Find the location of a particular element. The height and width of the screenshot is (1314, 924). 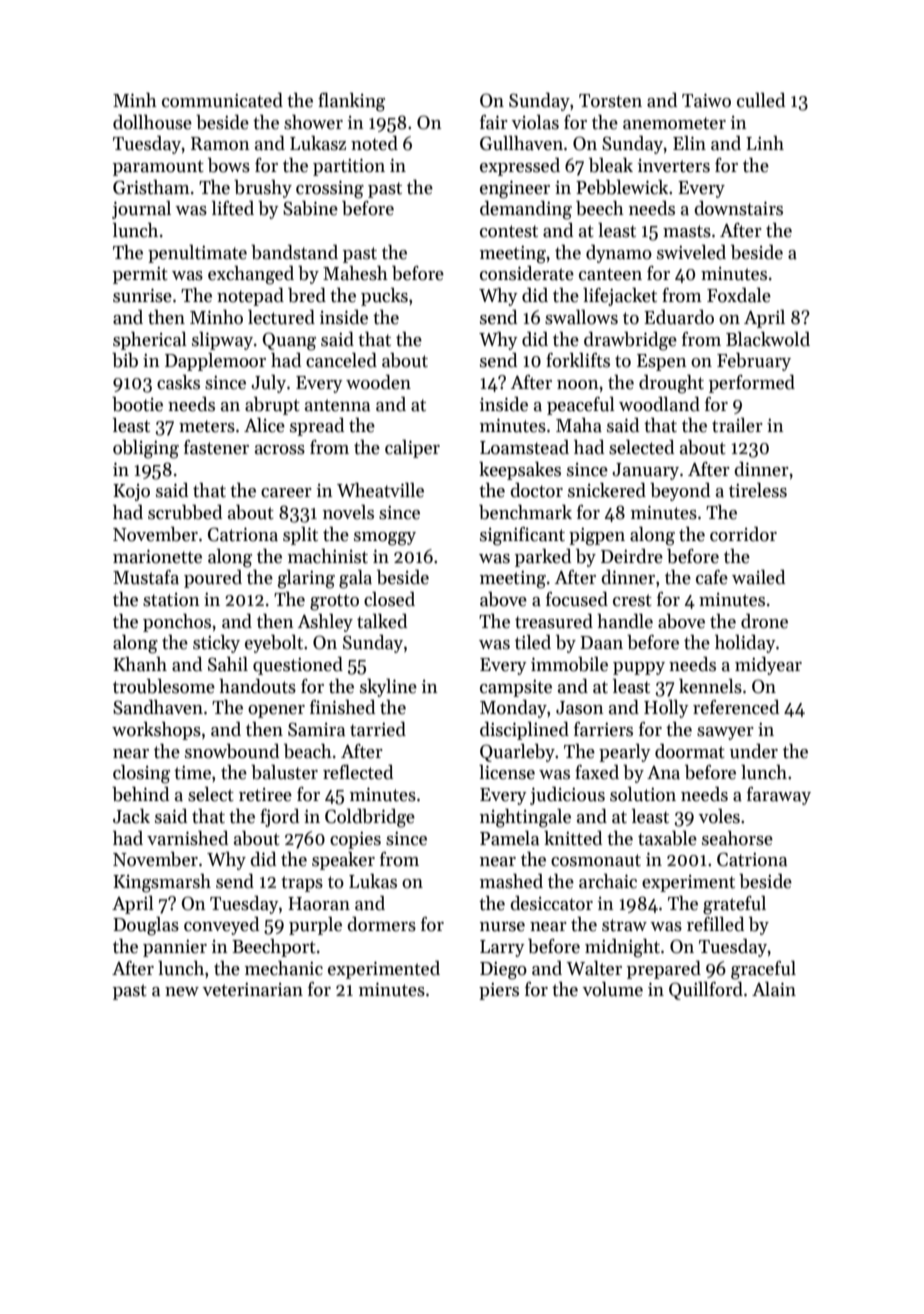

baluster is located at coordinates (284, 772).
